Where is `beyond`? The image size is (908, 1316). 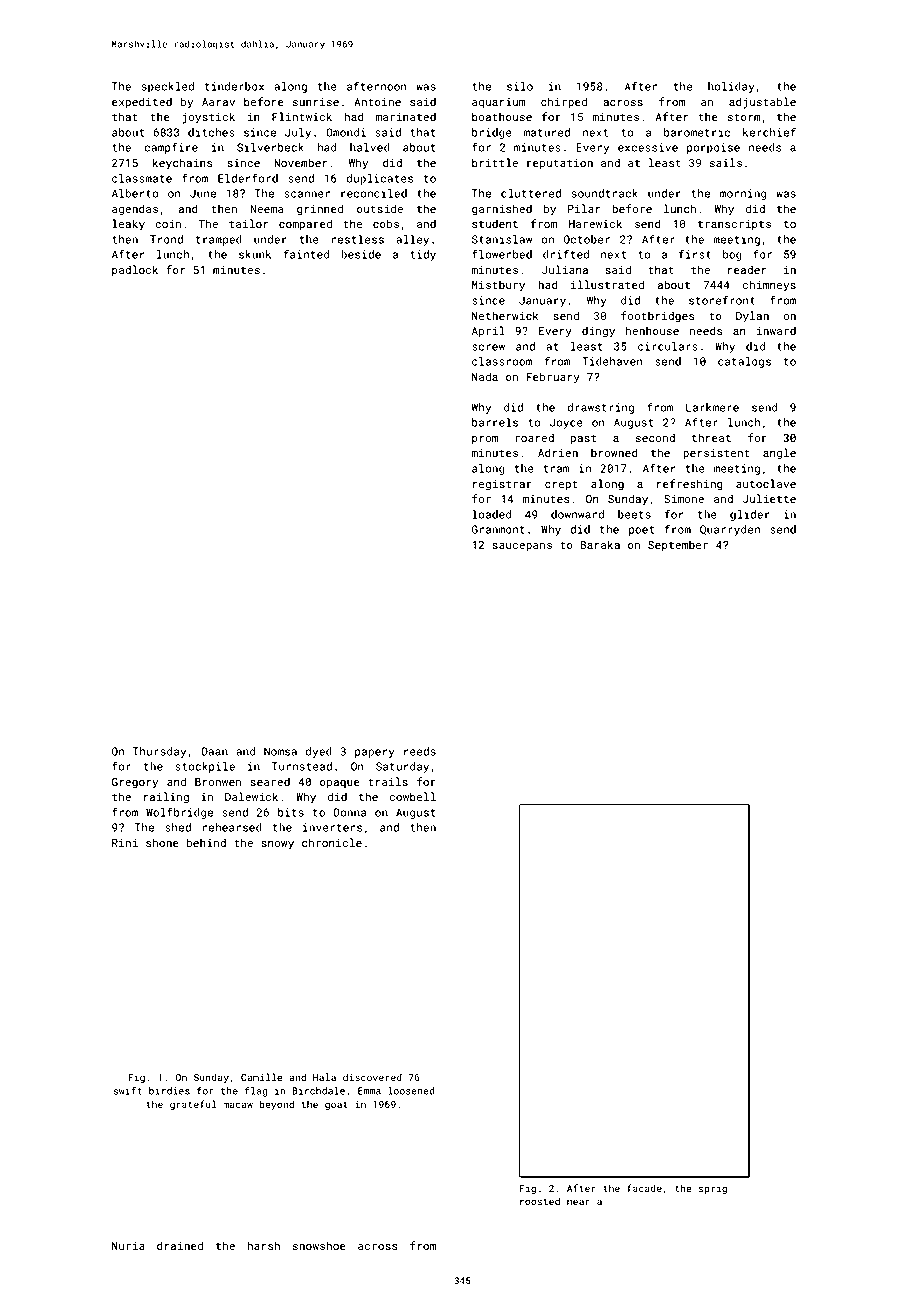 beyond is located at coordinates (276, 1105).
